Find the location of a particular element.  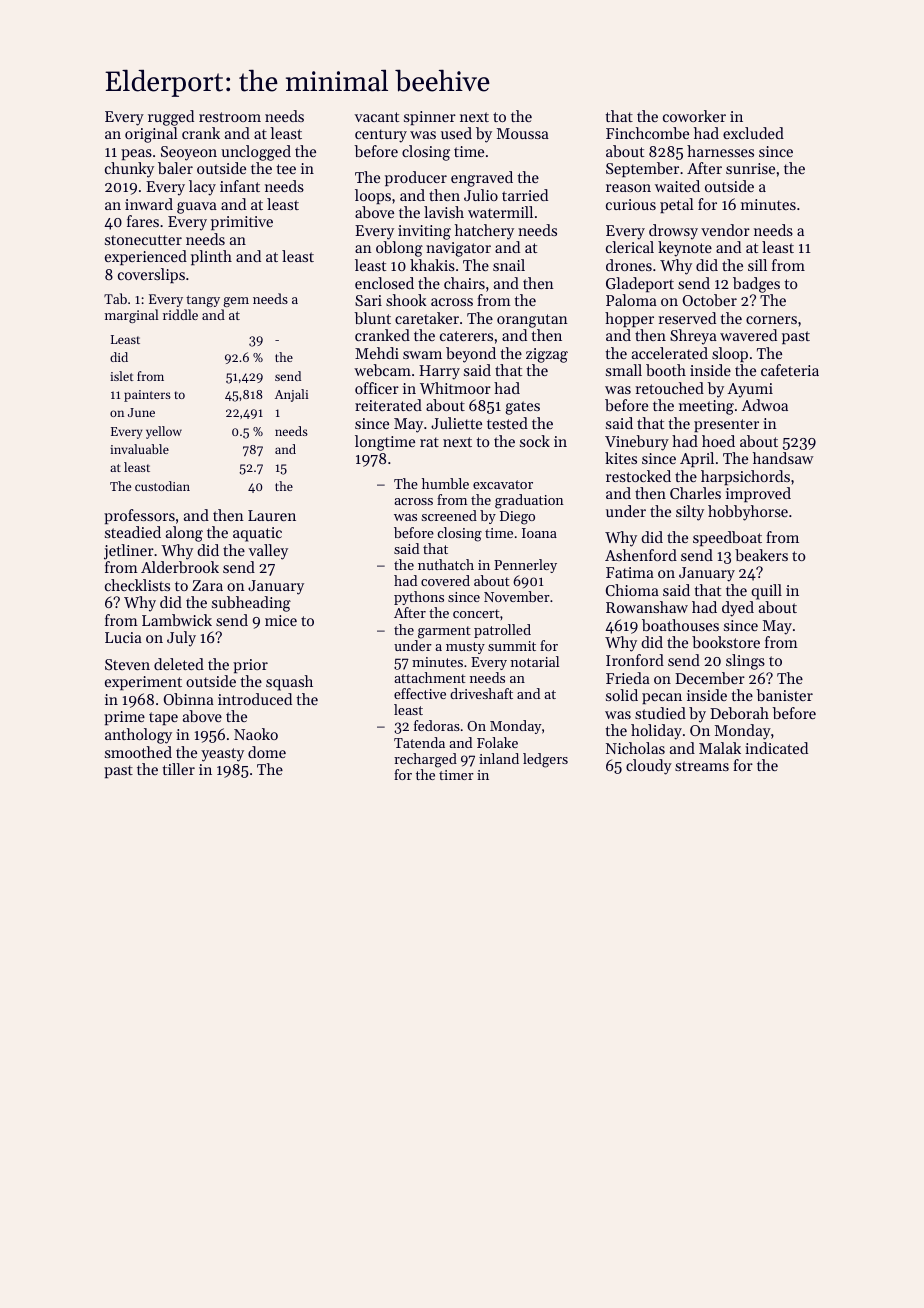

Malak is located at coordinates (720, 748).
